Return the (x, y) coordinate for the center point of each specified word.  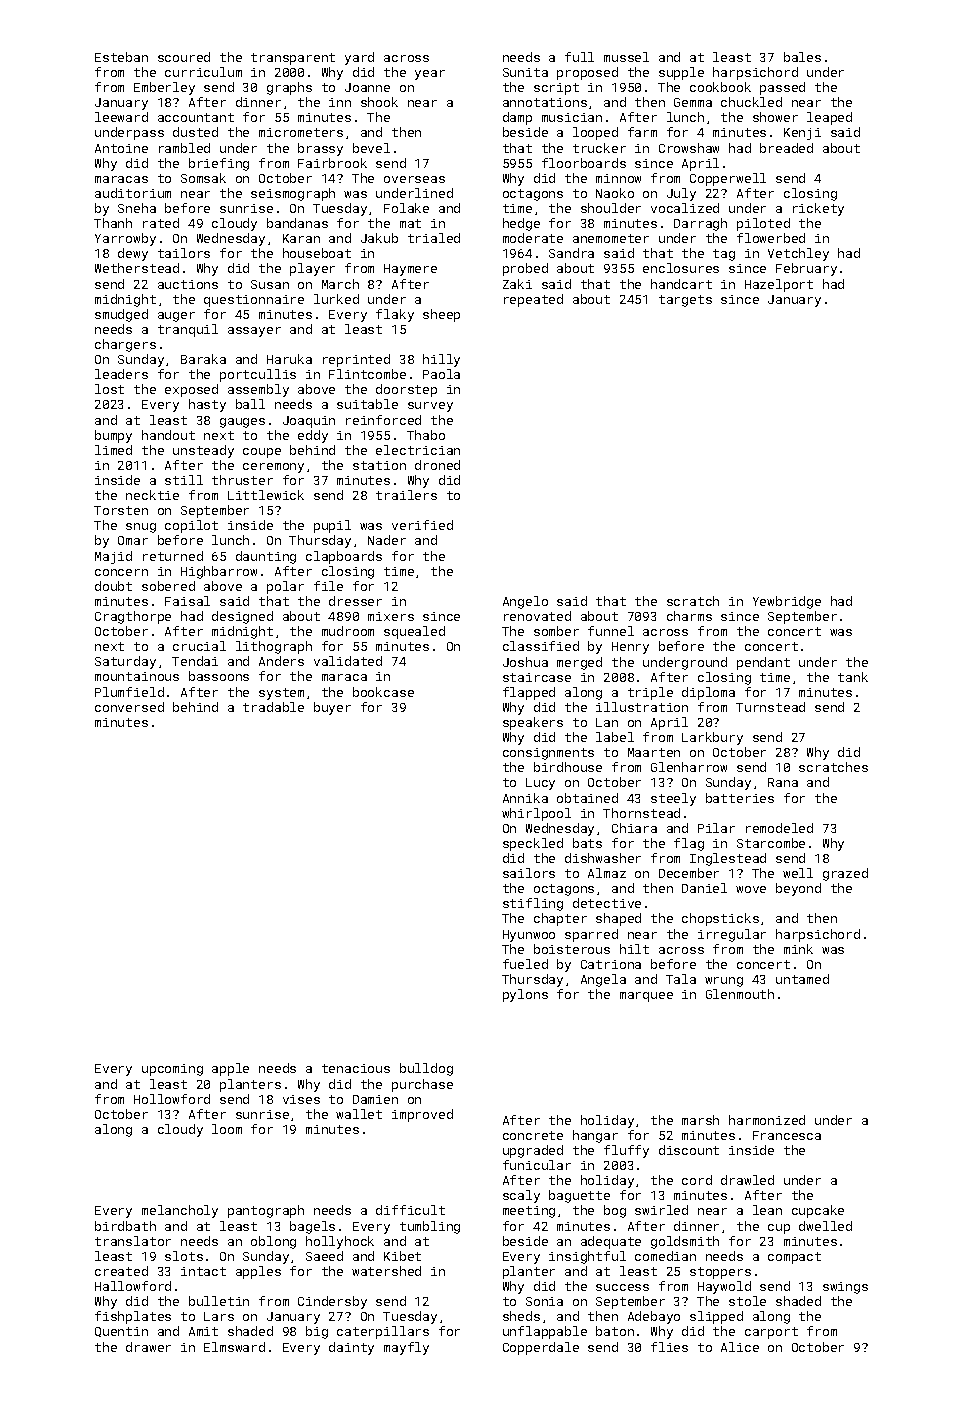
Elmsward (234, 1347)
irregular (732, 935)
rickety (818, 209)
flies (669, 1347)
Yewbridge (787, 602)
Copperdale (541, 1348)
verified (422, 525)
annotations (545, 102)
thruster (242, 480)
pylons (525, 995)
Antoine (121, 148)
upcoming (172, 1070)
